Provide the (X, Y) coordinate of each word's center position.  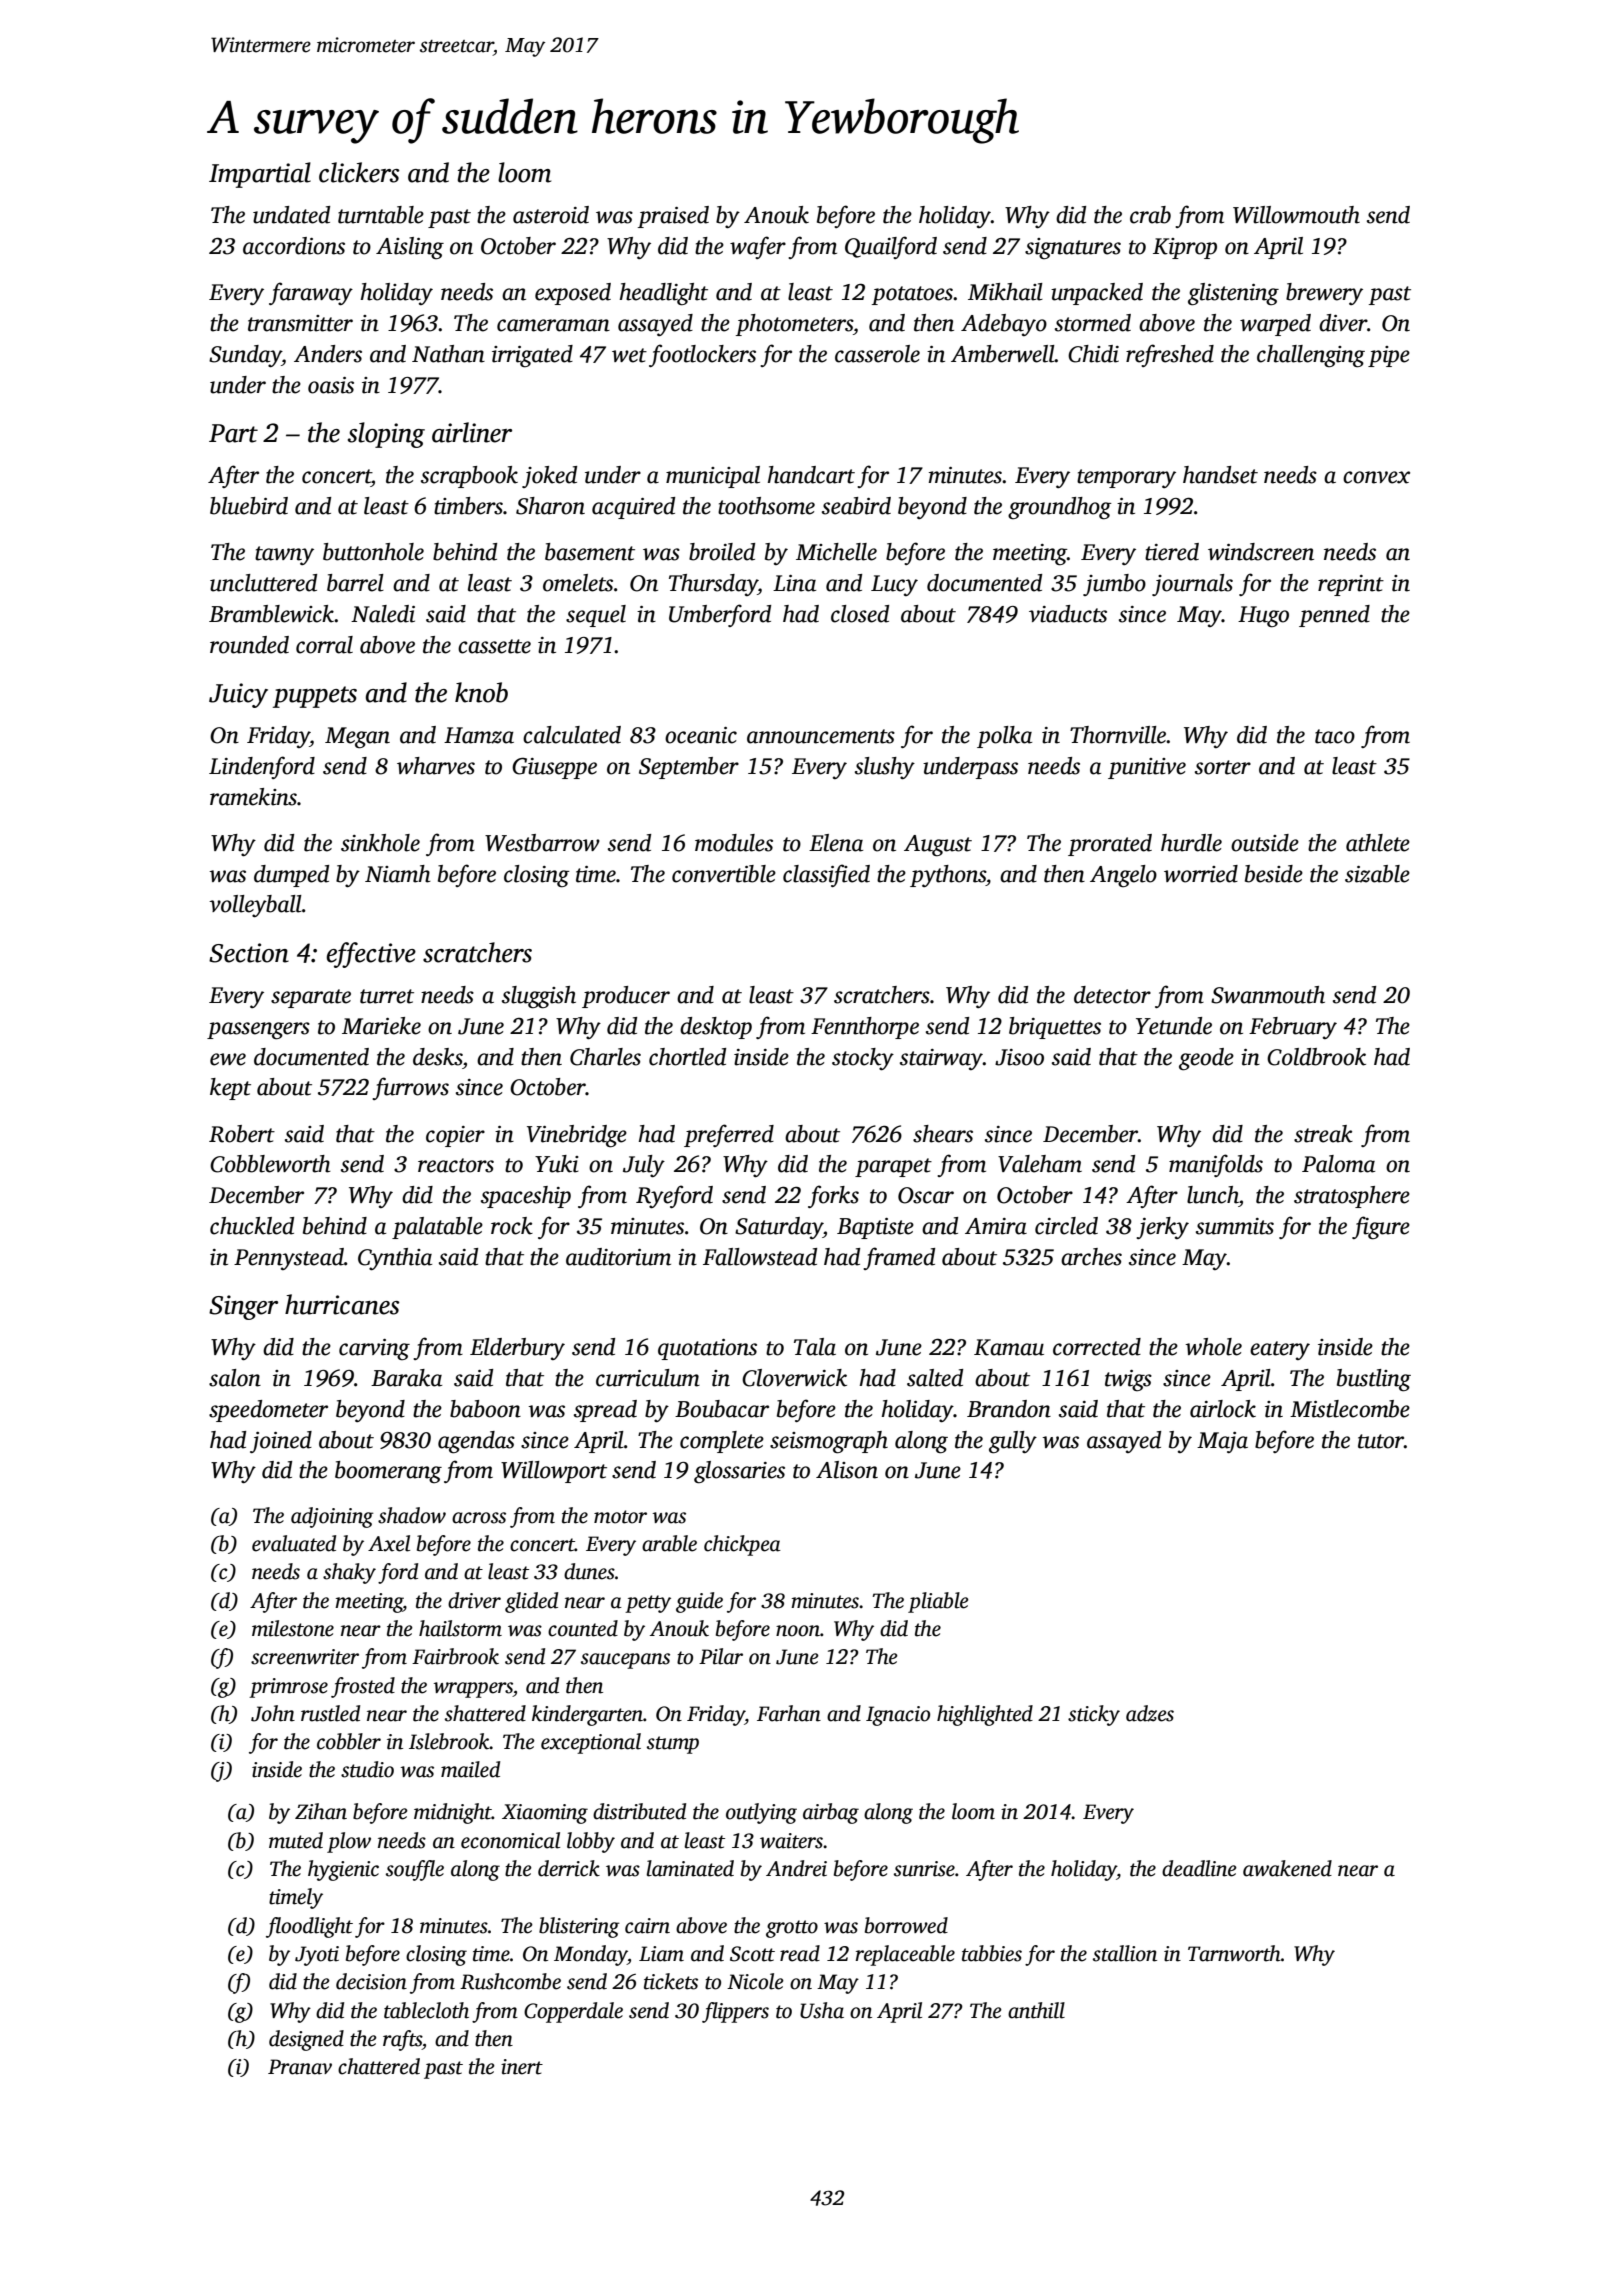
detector (1112, 995)
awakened (1287, 1868)
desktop (716, 1028)
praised (673, 217)
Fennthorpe (865, 1028)
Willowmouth (1296, 215)
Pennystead (289, 1259)
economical (510, 1840)
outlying (761, 1813)
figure (1381, 1228)
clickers (359, 172)
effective (371, 955)
